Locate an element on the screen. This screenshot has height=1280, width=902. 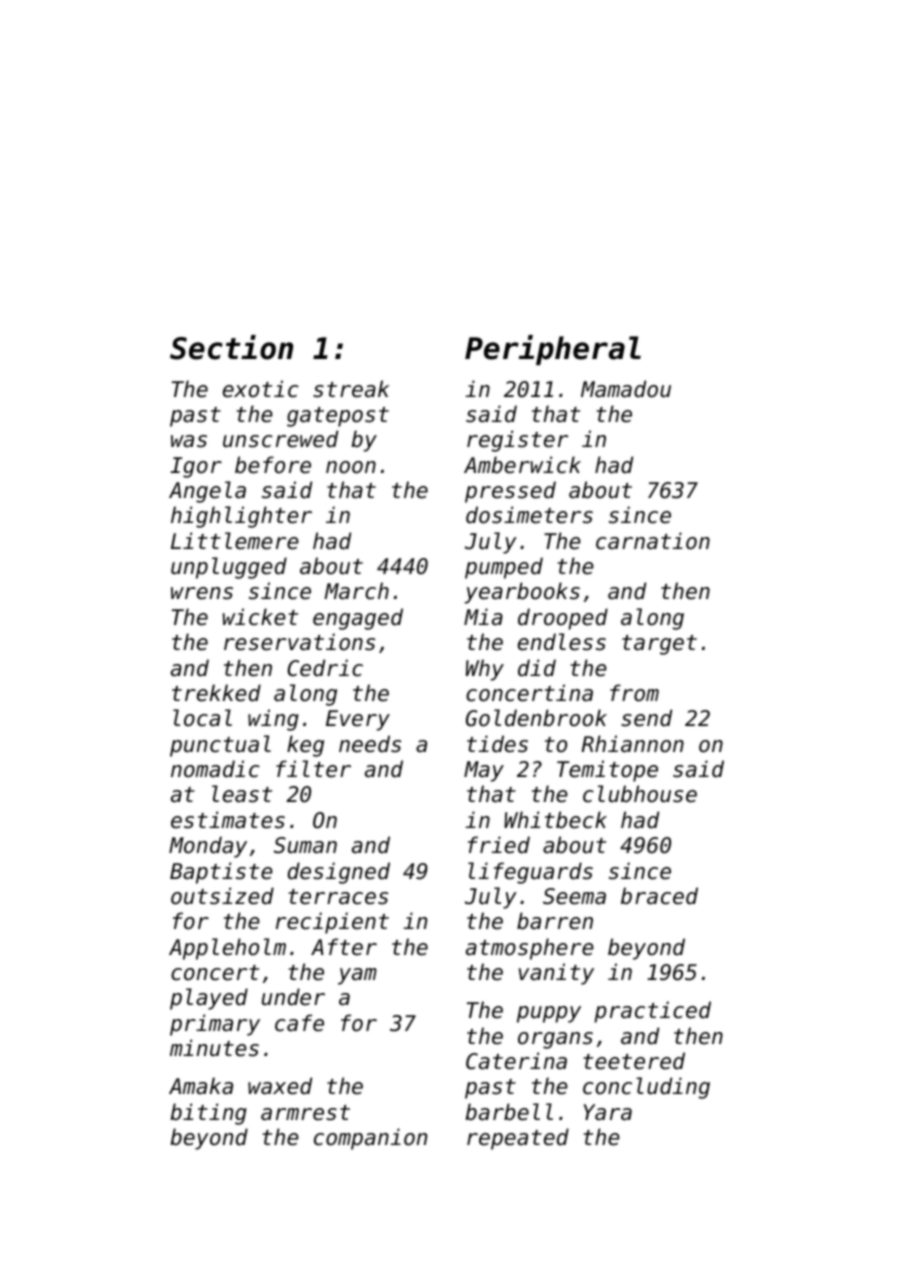
trekked is located at coordinates (216, 693).
